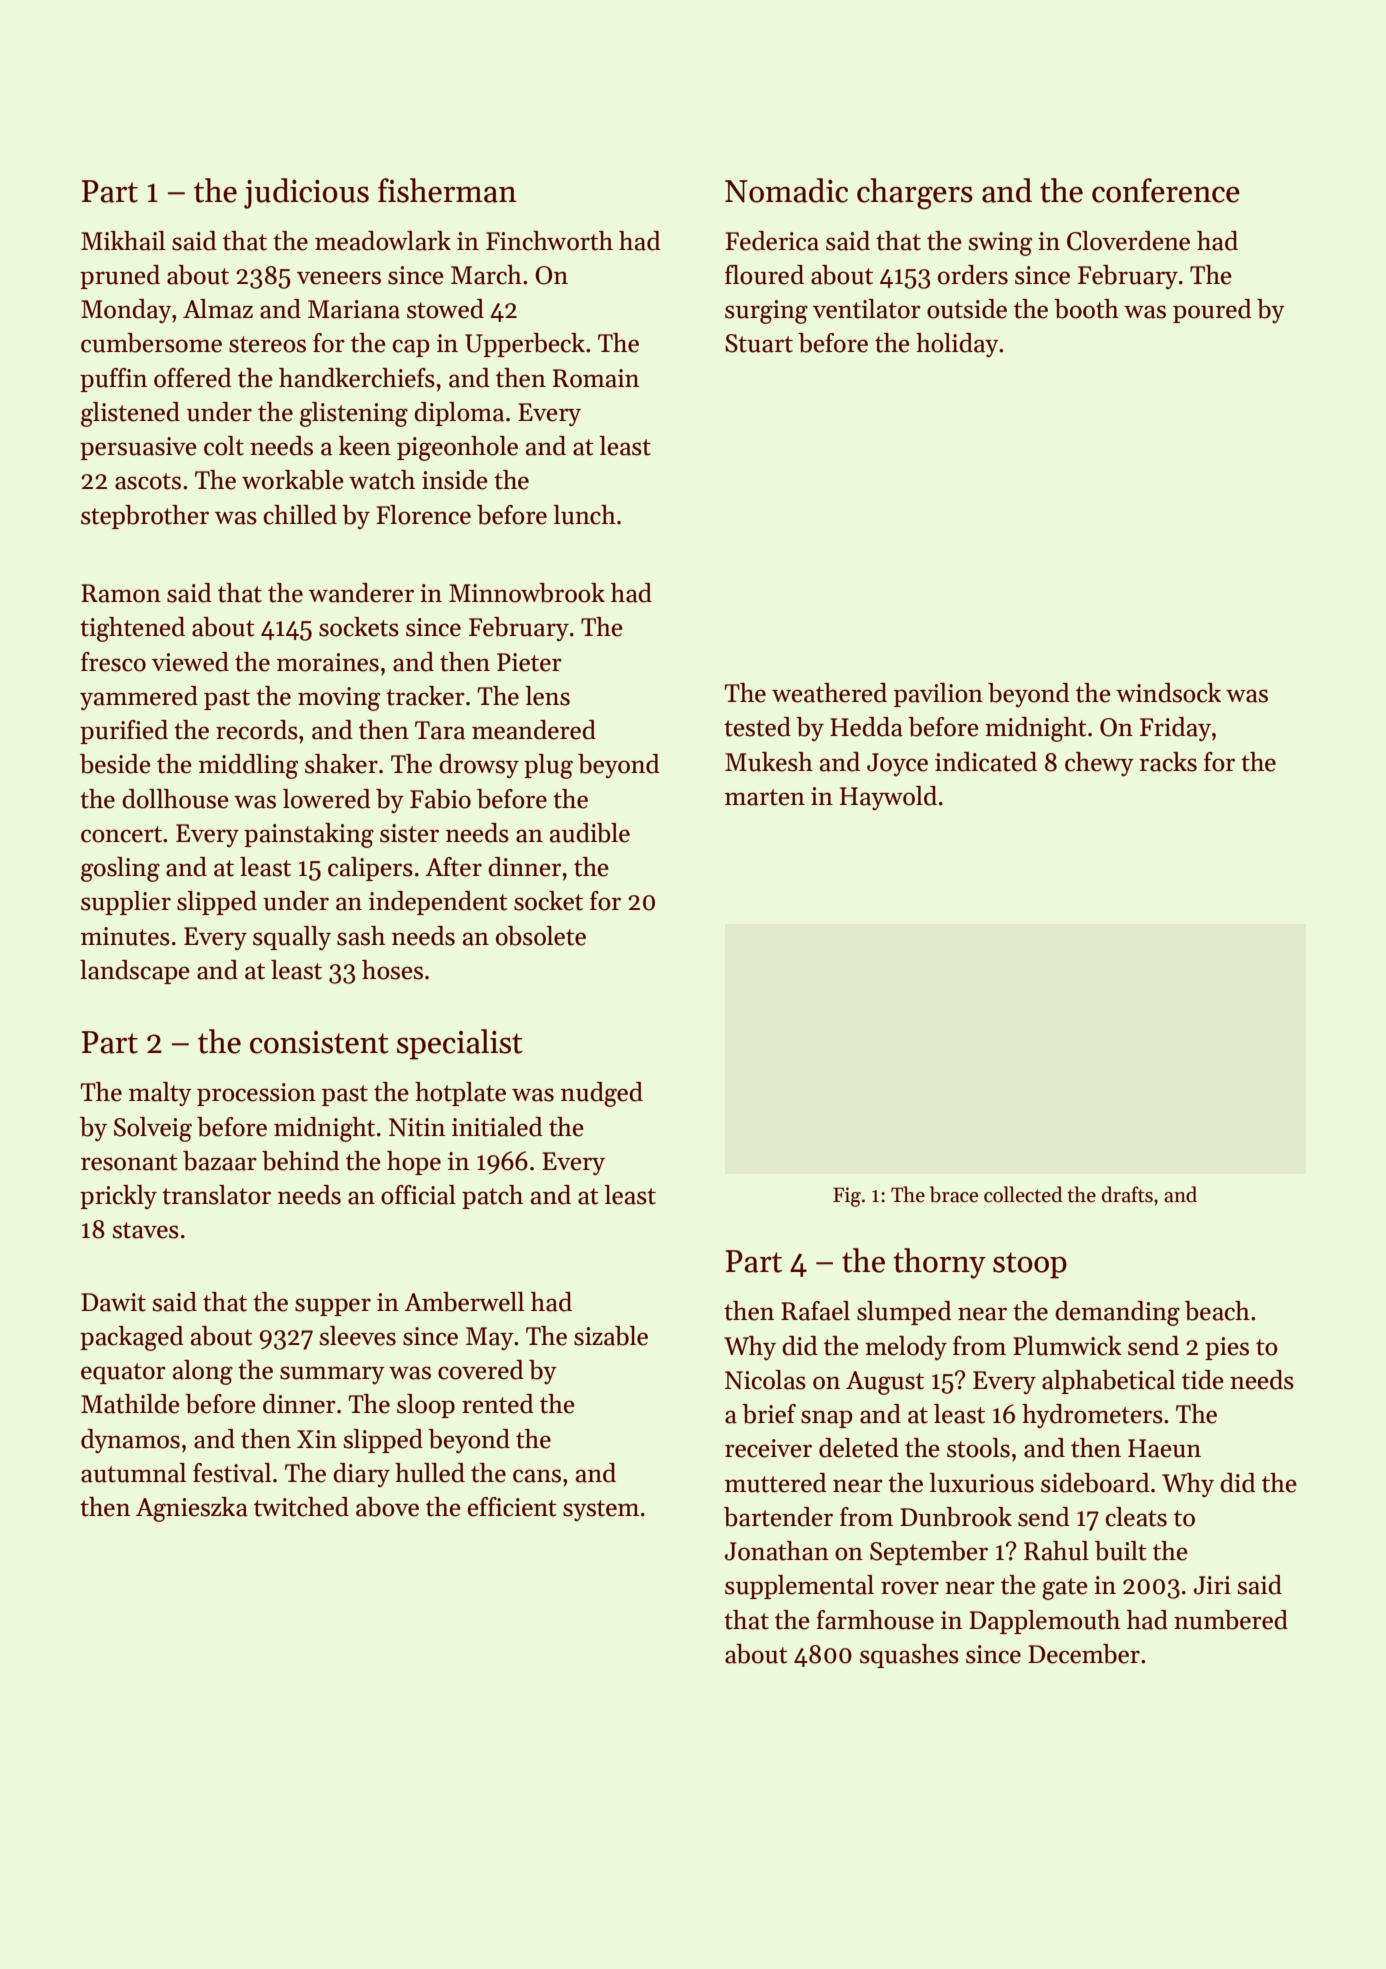  Describe the element at coordinates (192, 1509) in the image. I see `Agnieszka` at that location.
